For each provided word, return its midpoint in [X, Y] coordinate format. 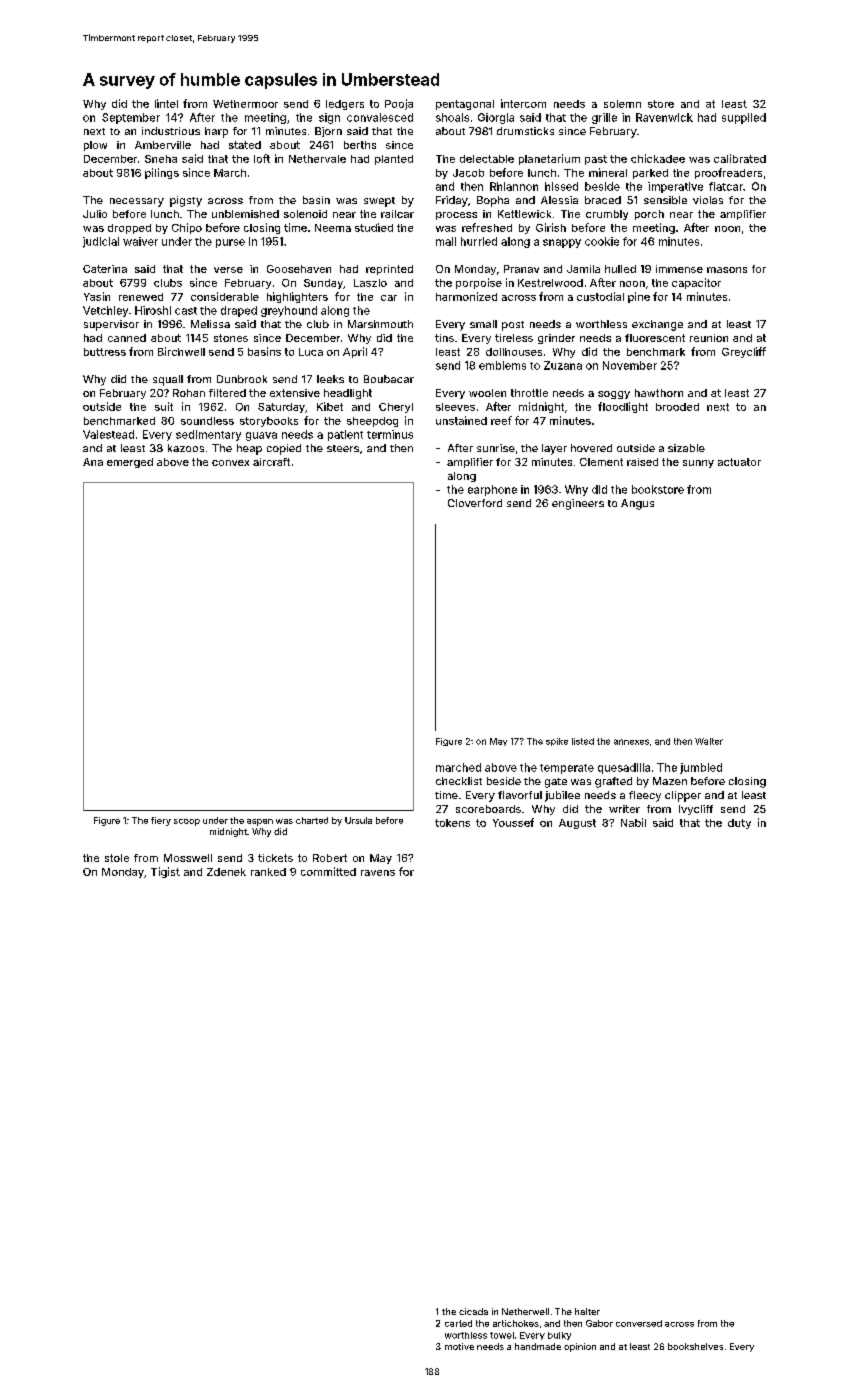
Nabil [633, 822]
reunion [709, 338]
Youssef [513, 822]
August [577, 824]
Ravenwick [664, 117]
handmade [538, 1346]
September [131, 118]
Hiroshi [153, 310]
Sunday [323, 284]
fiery [161, 821]
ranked [268, 872]
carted [458, 1323]
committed [328, 871]
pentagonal [465, 105]
